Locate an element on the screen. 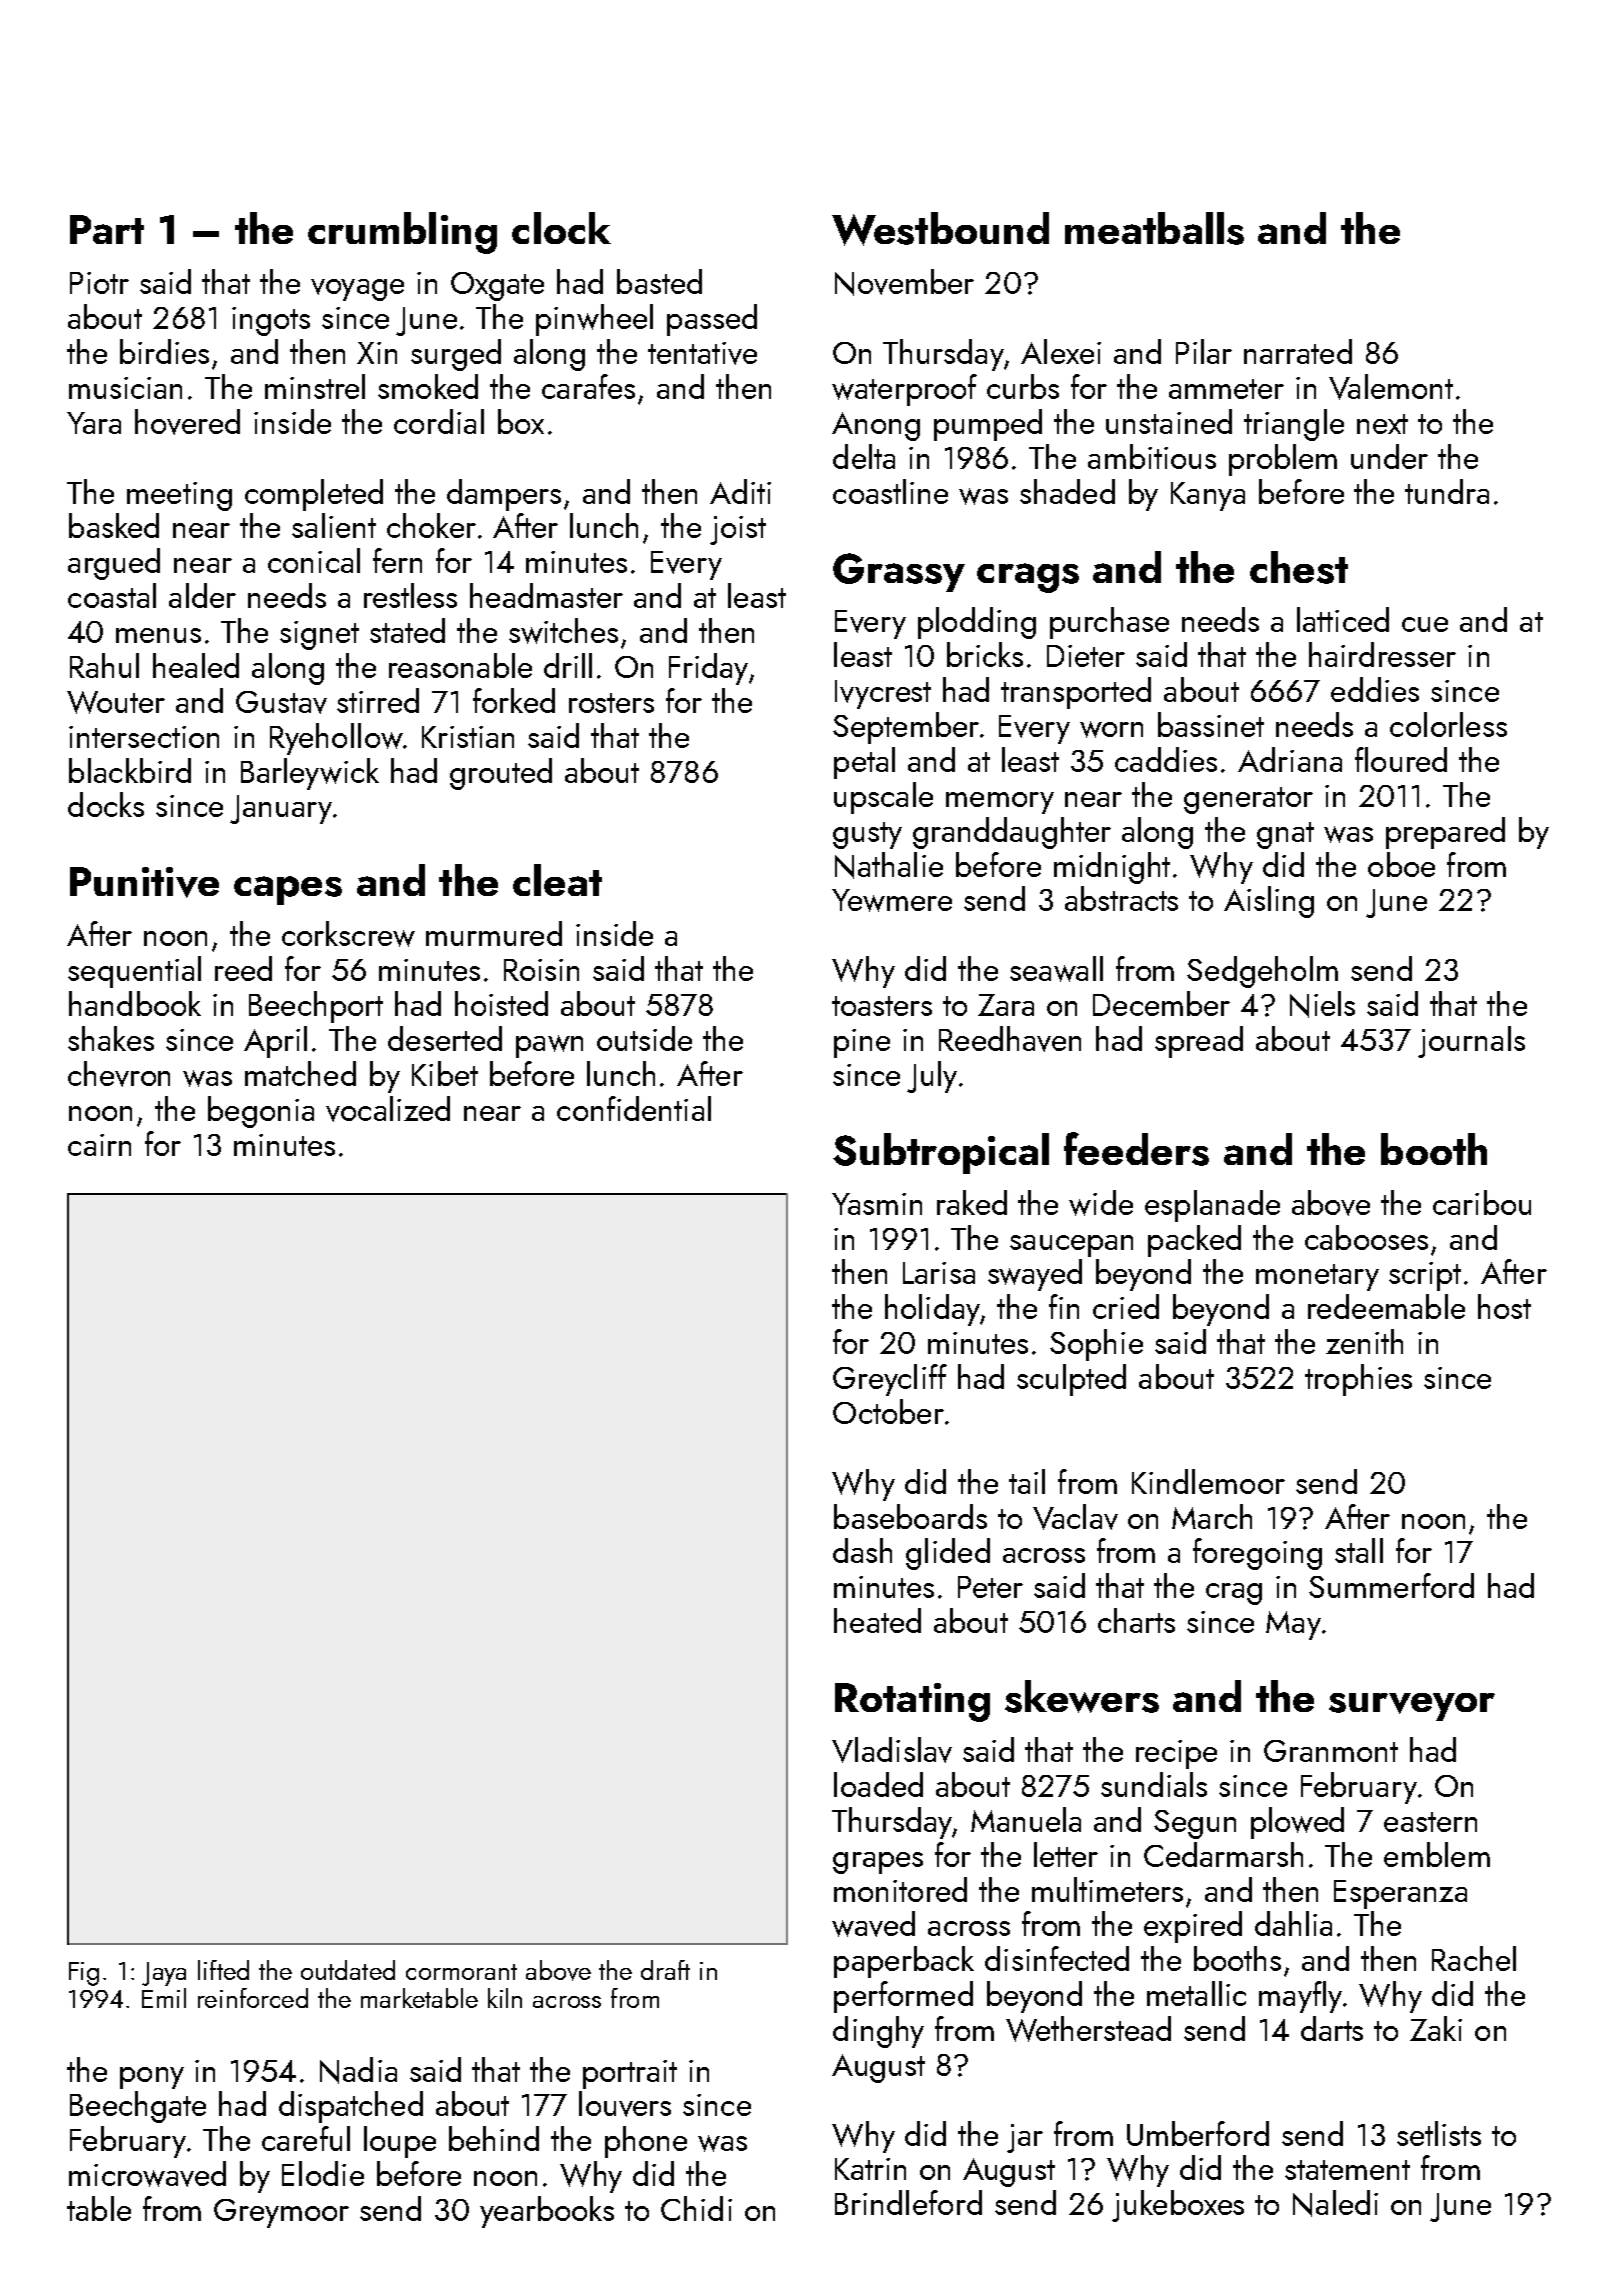  cleat is located at coordinates (557, 880).
